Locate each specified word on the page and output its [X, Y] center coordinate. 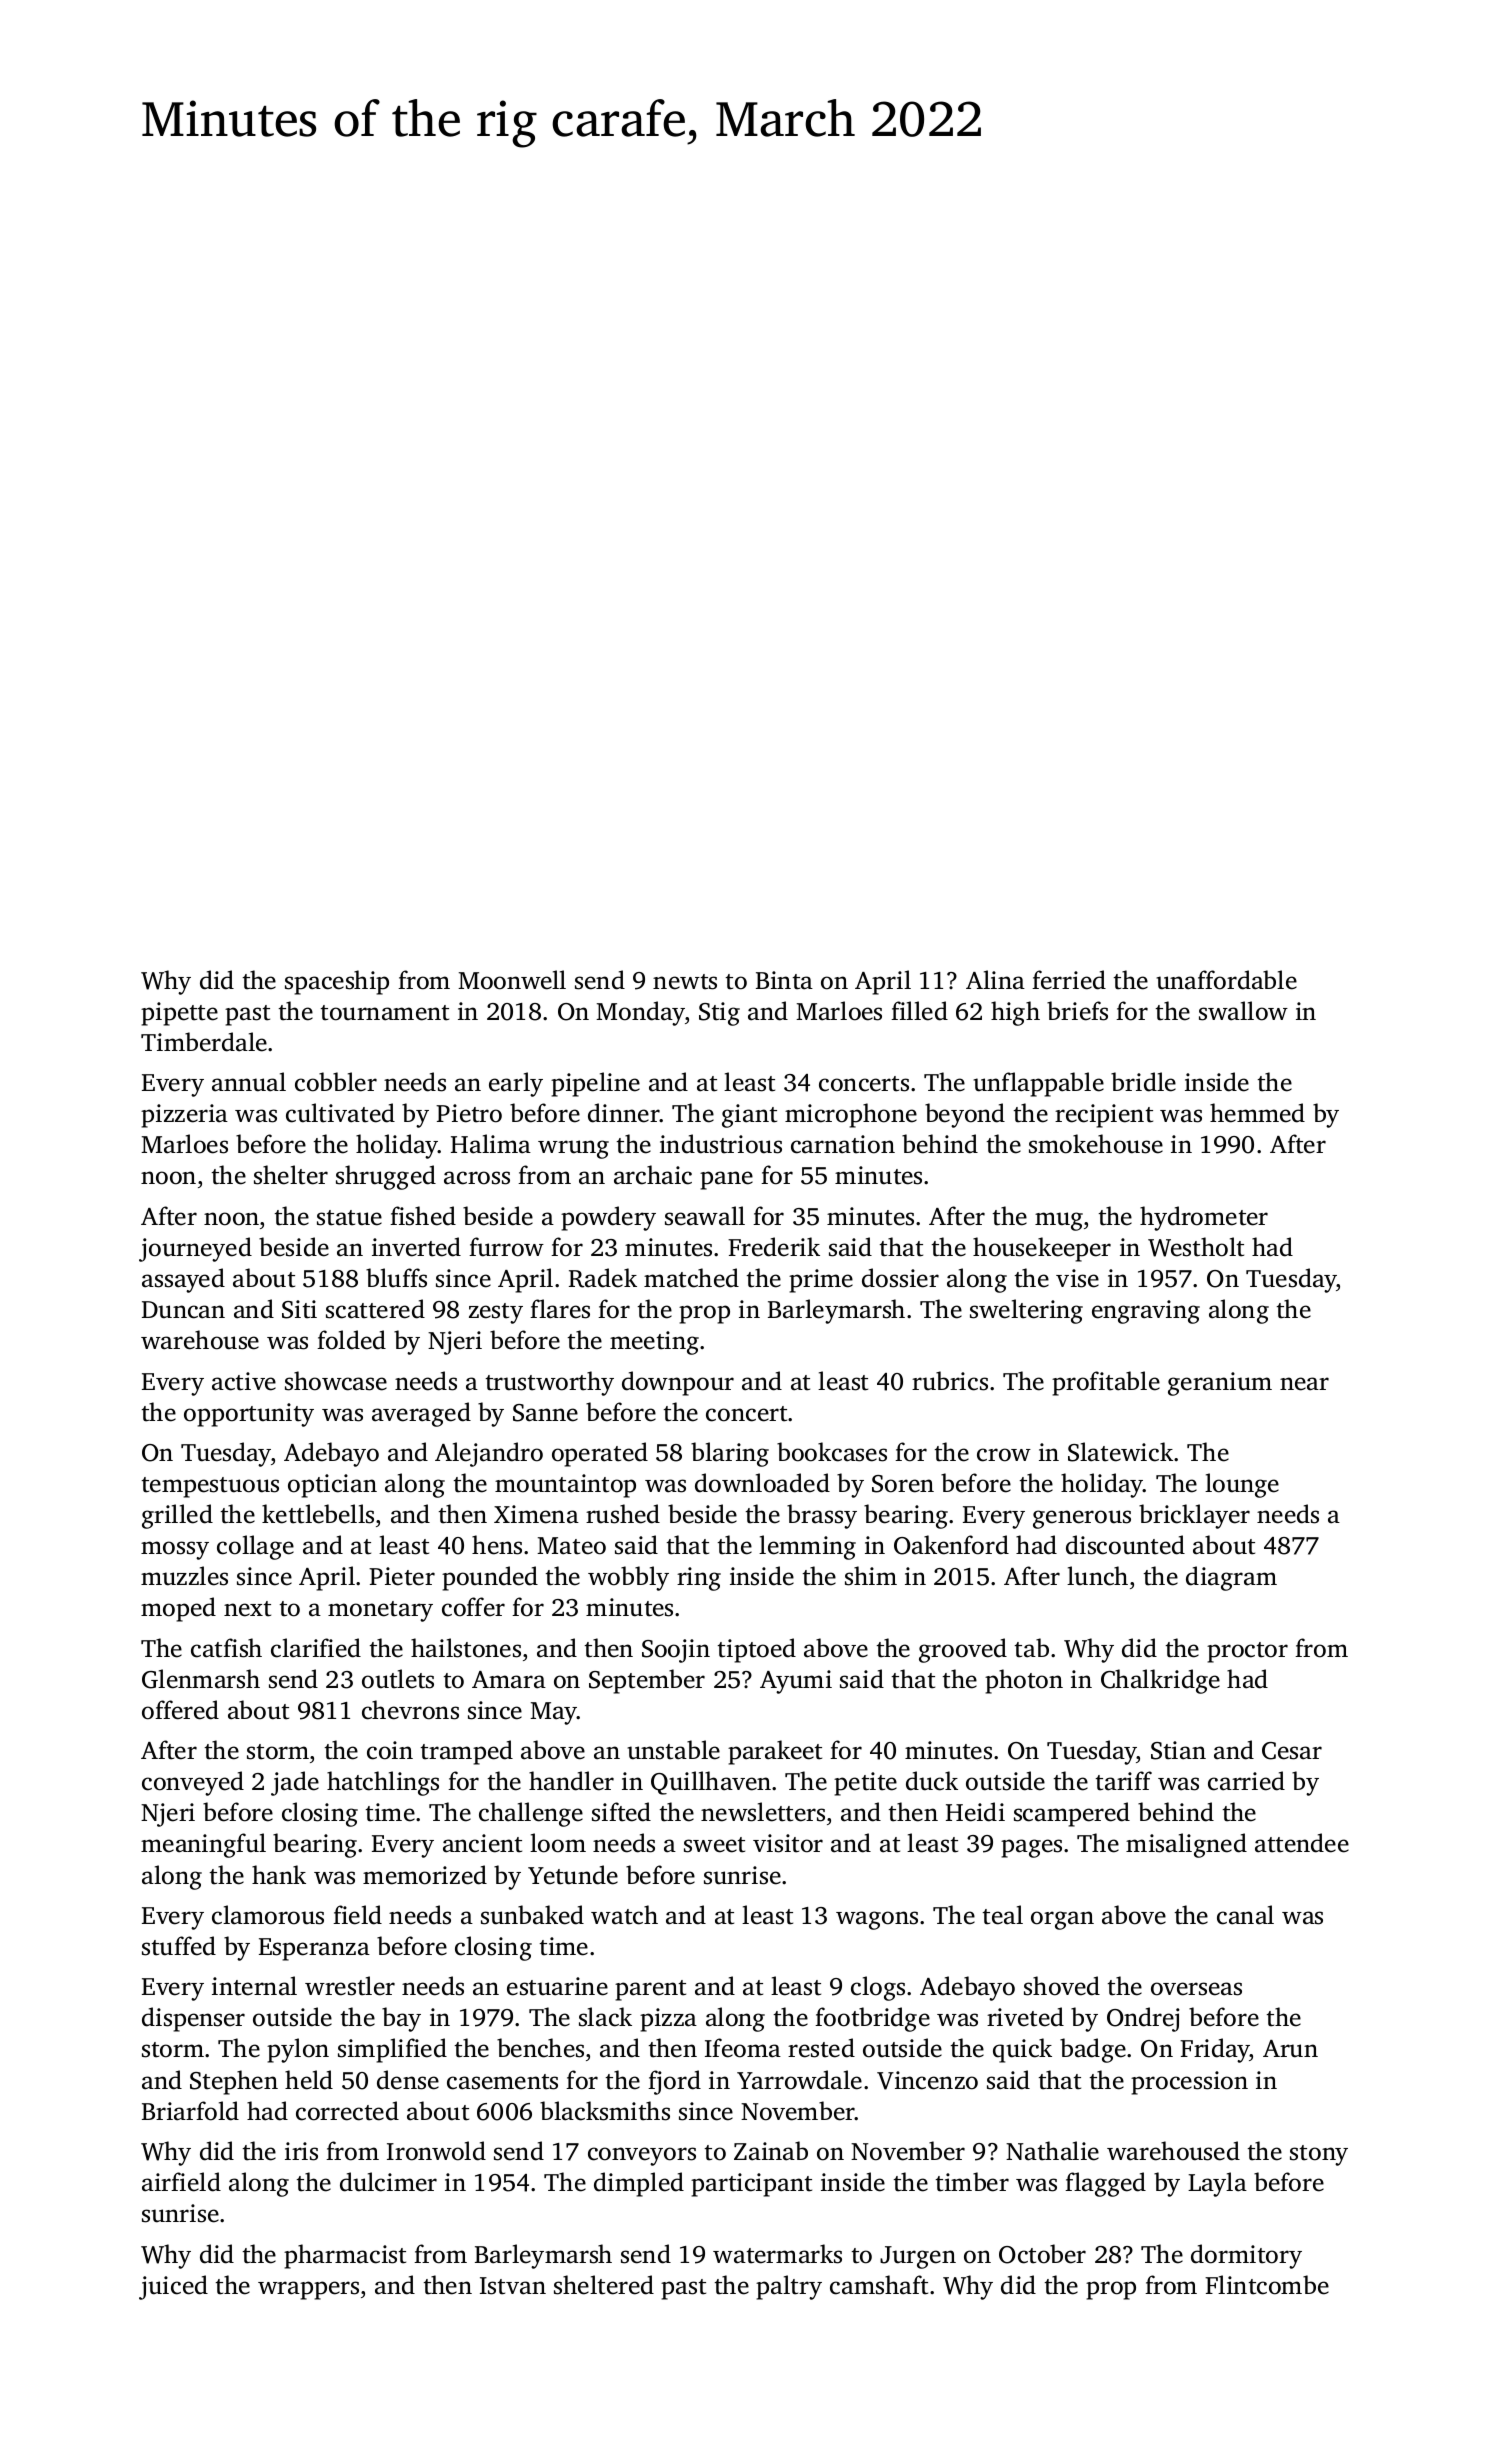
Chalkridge [1160, 1681]
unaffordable [1227, 980]
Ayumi [796, 1682]
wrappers [308, 2290]
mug [1059, 1221]
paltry [789, 2287]
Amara [509, 1680]
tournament [385, 1013]
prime [821, 1281]
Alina [995, 980]
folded [351, 1340]
